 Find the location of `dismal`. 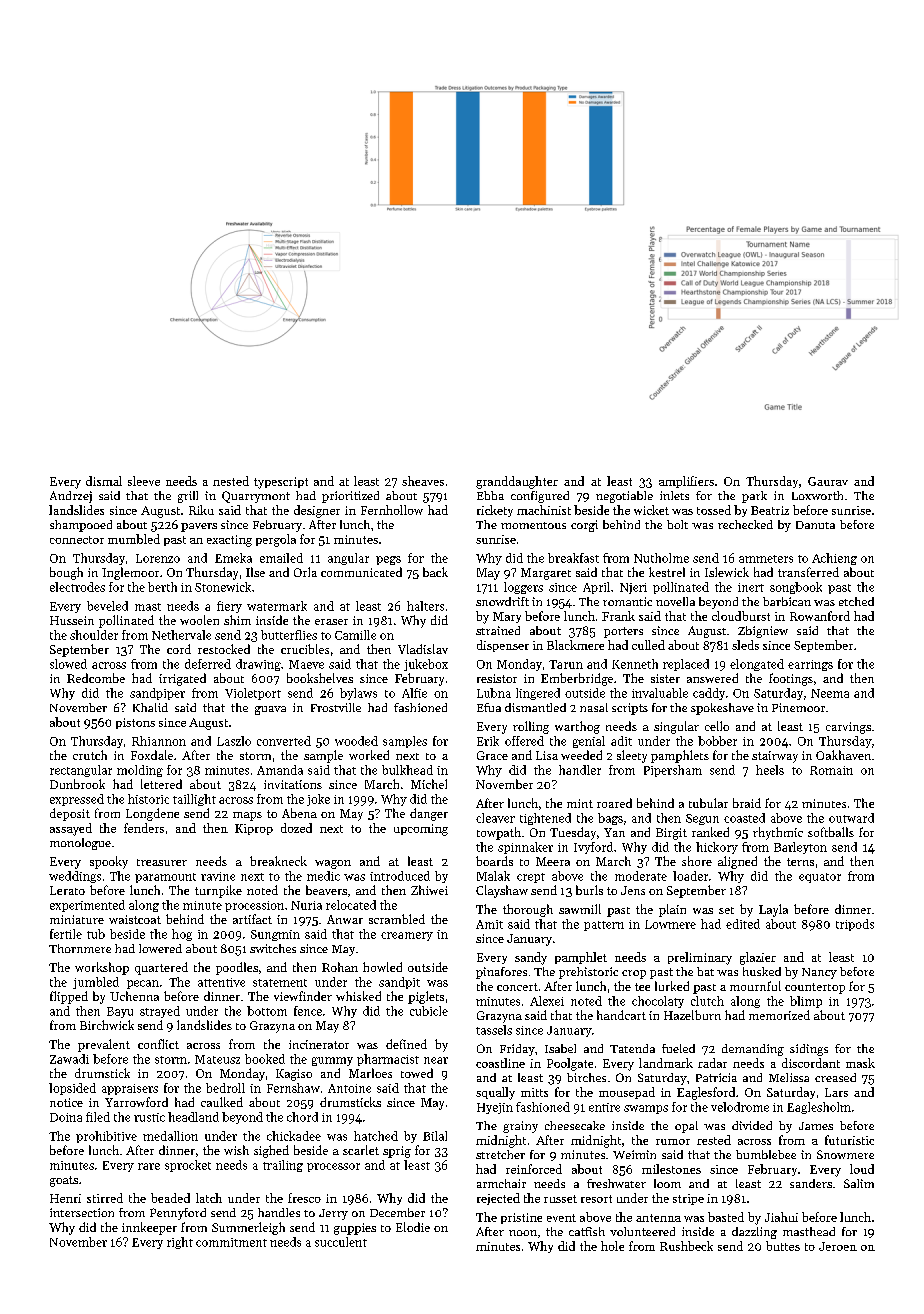

dismal is located at coordinates (104, 481).
